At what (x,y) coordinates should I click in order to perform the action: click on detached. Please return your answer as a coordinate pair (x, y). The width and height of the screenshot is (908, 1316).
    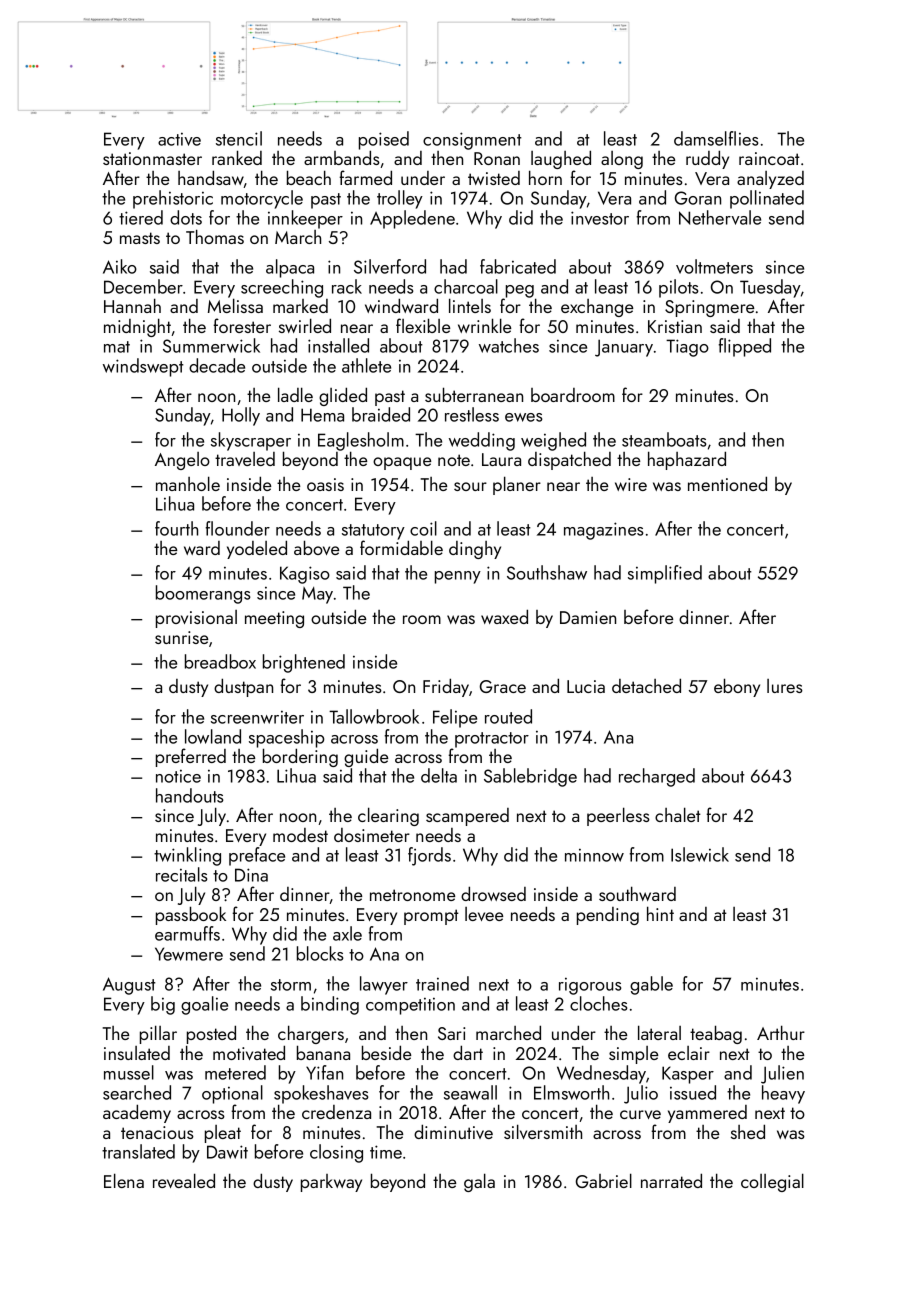
    Looking at the image, I should click on (646, 685).
